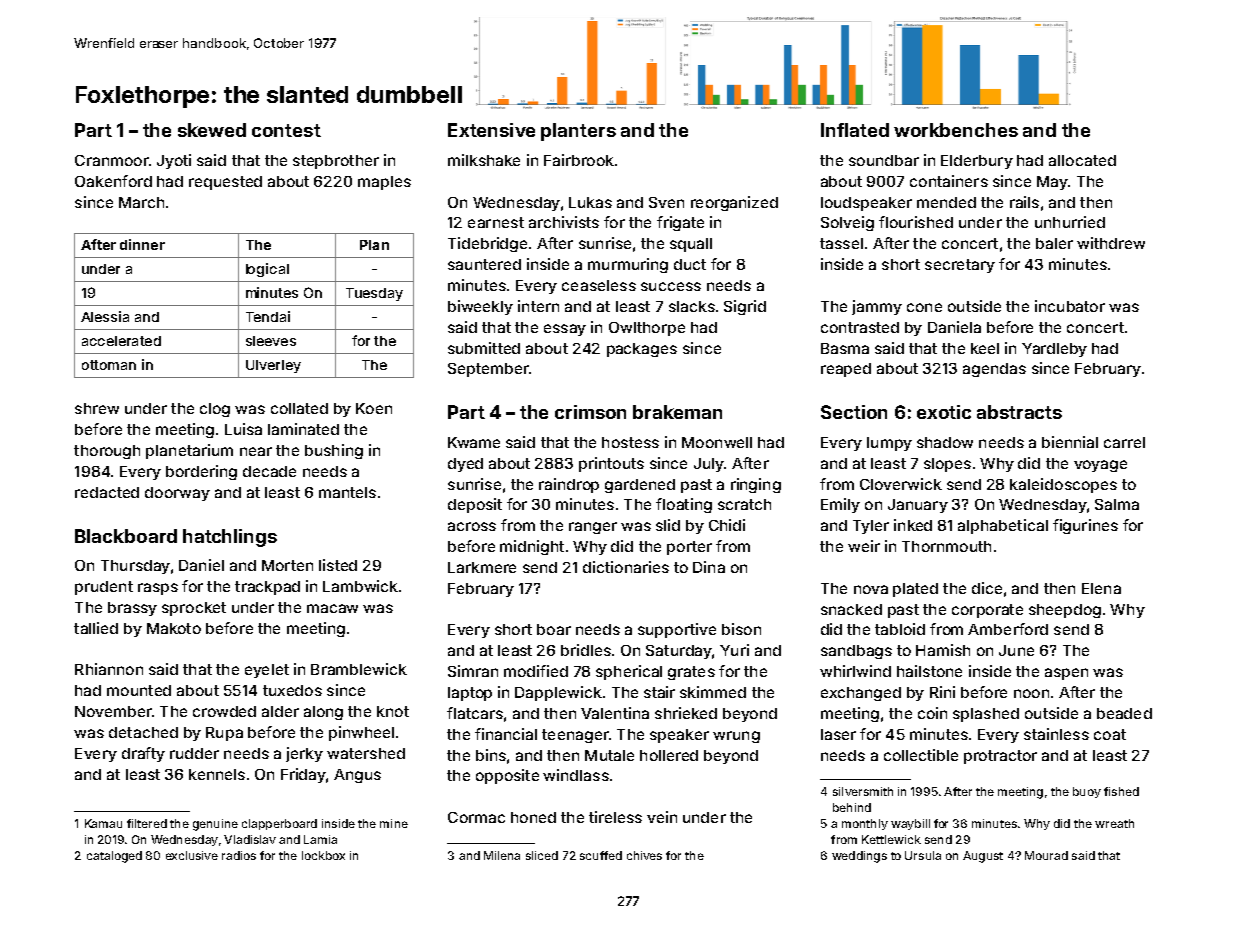 The height and width of the page is (952, 1233). What do you see at coordinates (273, 366) in the page?
I see `Ulverley` at bounding box center [273, 366].
